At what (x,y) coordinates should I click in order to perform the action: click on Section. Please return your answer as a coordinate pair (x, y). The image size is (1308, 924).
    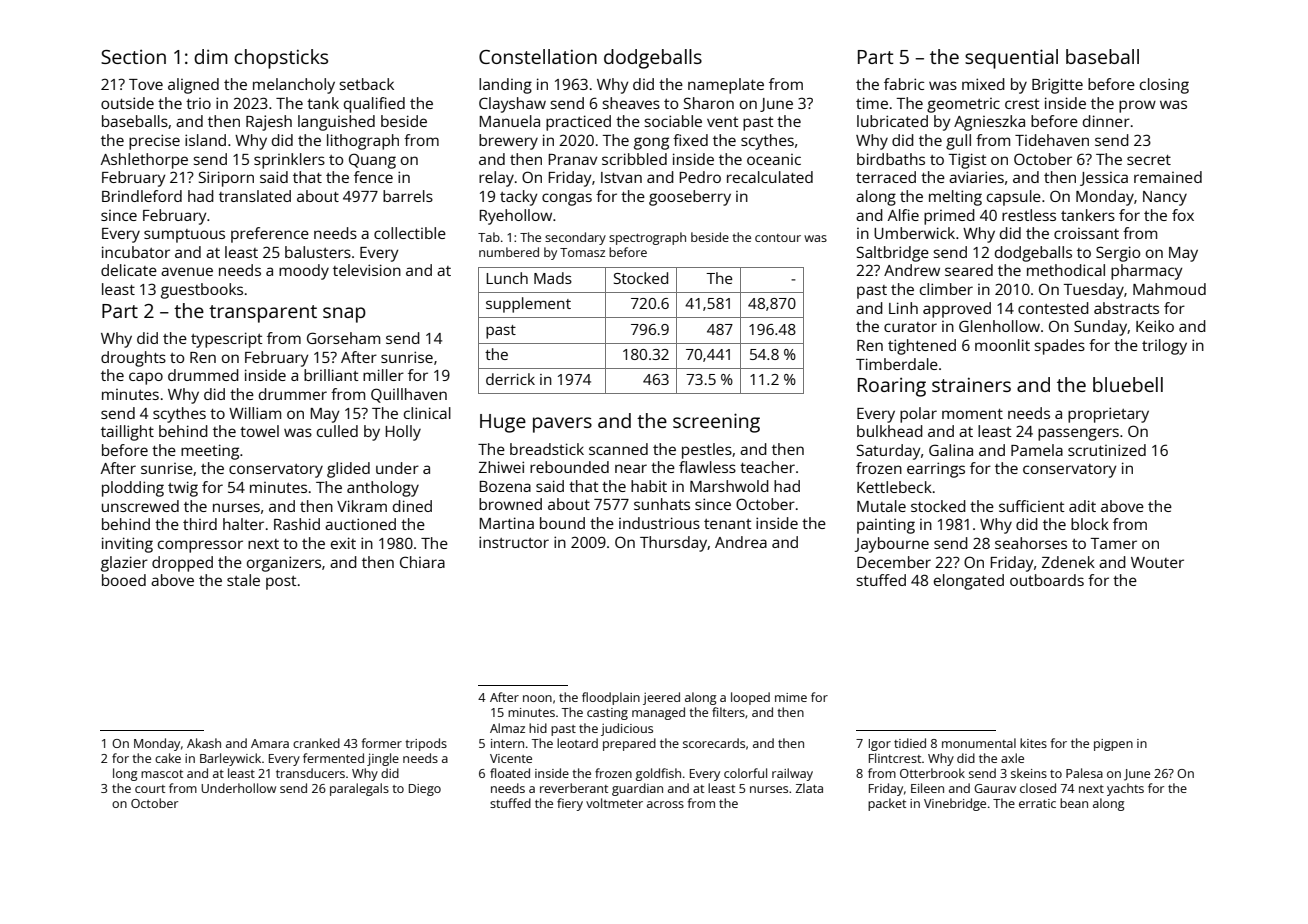
    Looking at the image, I should click on (133, 57).
